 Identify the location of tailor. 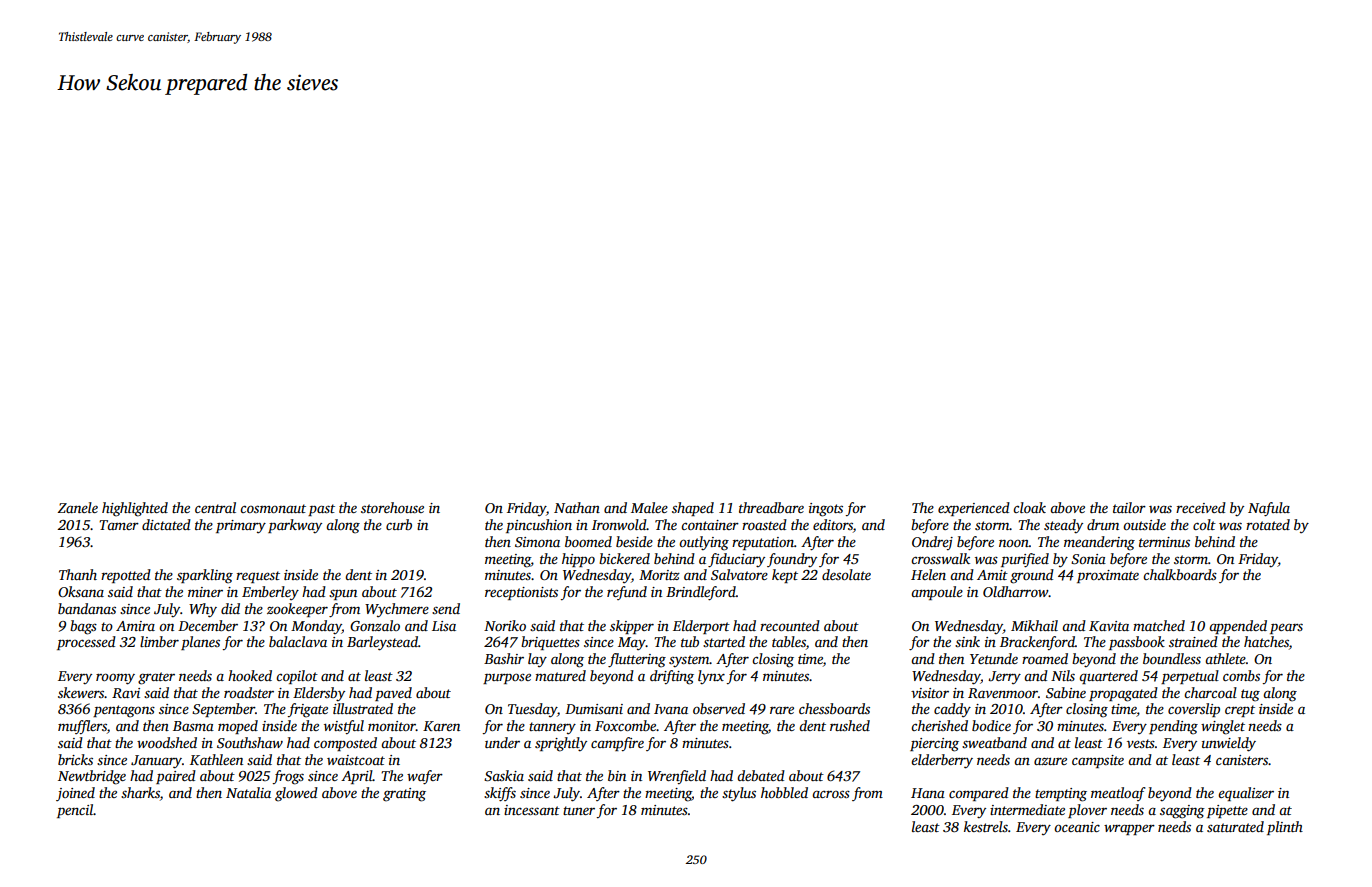
(1129, 507).
